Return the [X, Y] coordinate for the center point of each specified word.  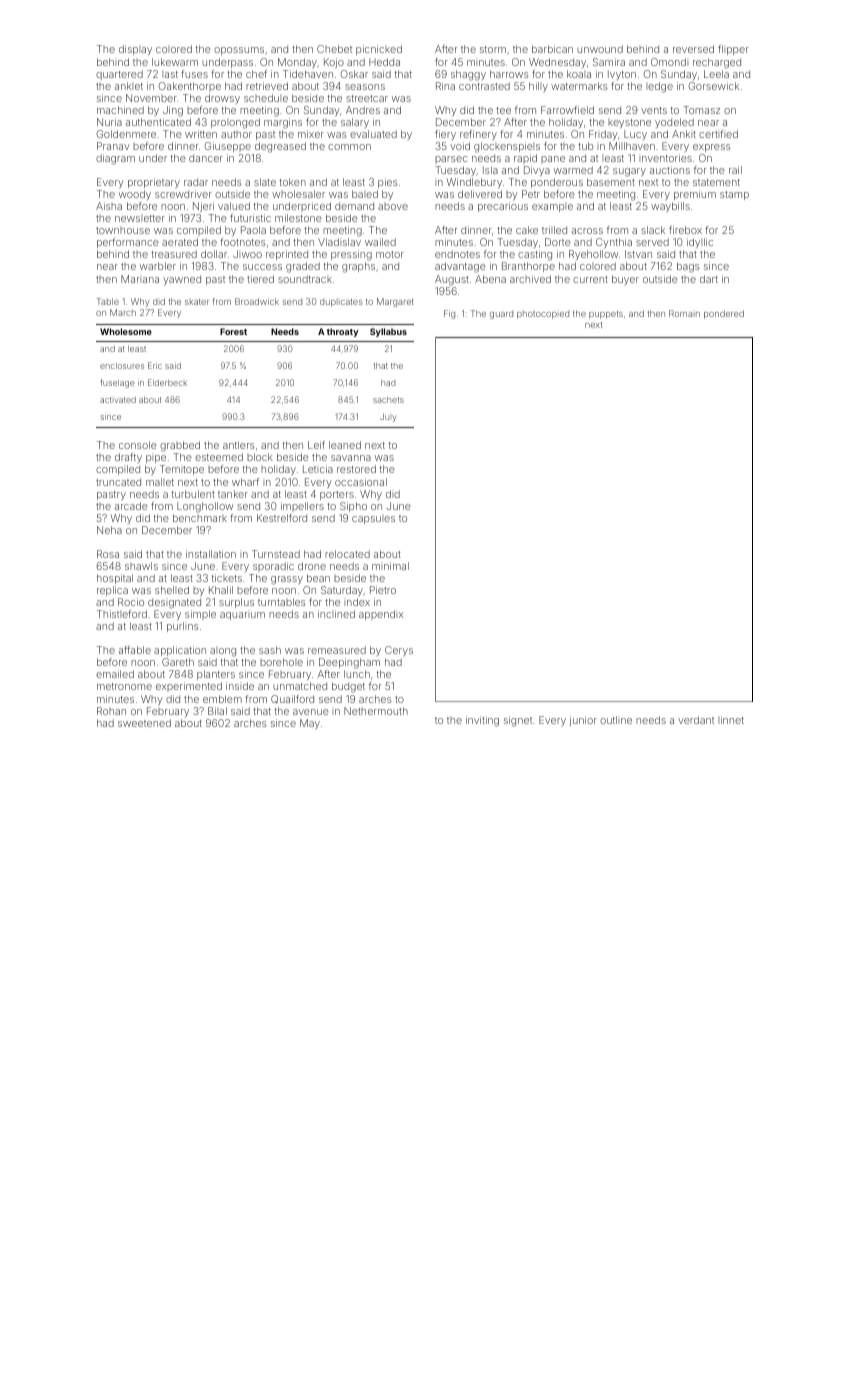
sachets [388, 400]
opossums [239, 51]
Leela [716, 74]
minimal [390, 566]
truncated [118, 482]
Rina [445, 86]
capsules [373, 519]
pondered [724, 314]
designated [174, 603]
